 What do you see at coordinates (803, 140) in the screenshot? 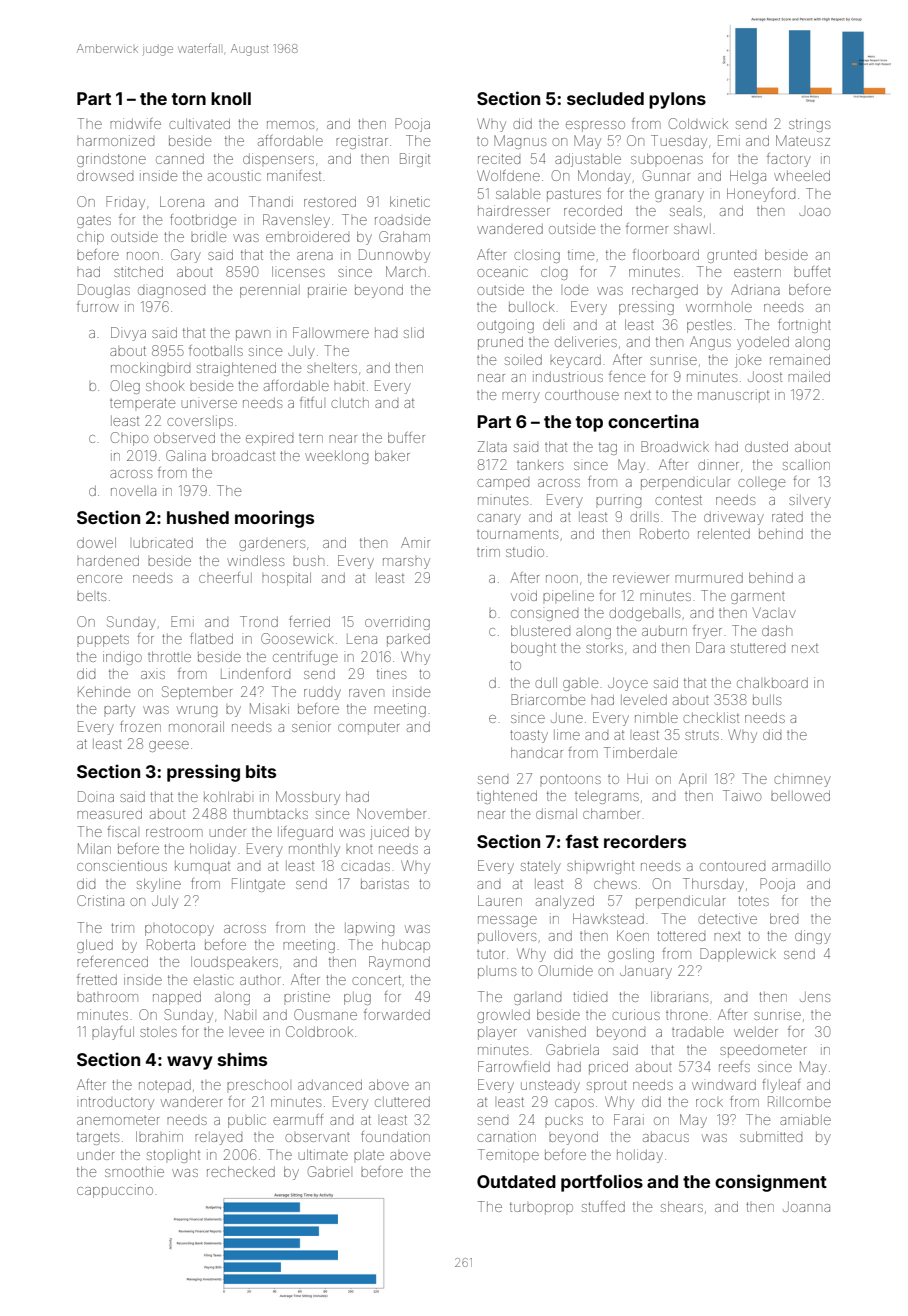
I see `Mateusz` at bounding box center [803, 140].
